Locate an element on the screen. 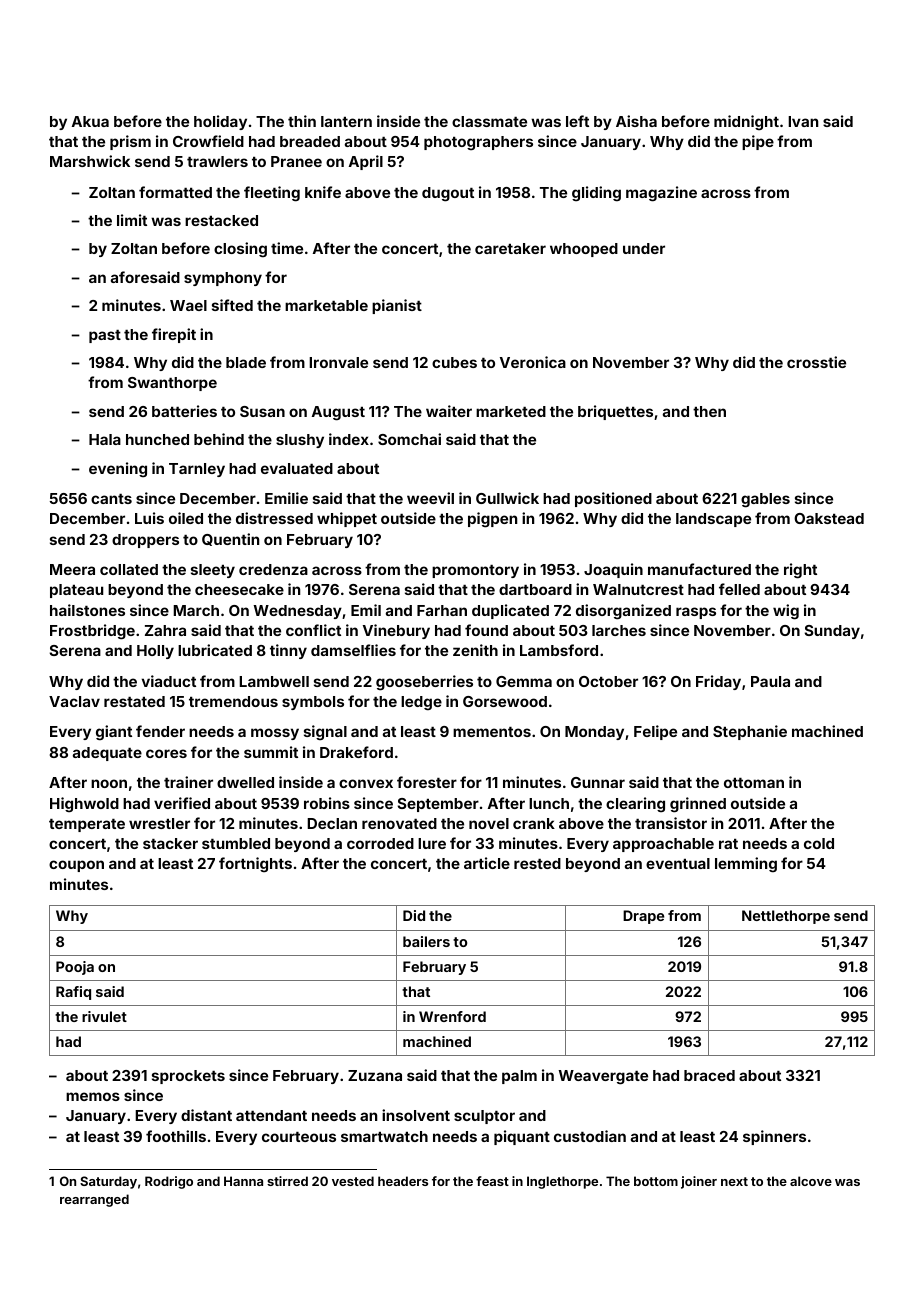 This screenshot has height=1308, width=924. dugout is located at coordinates (448, 194).
